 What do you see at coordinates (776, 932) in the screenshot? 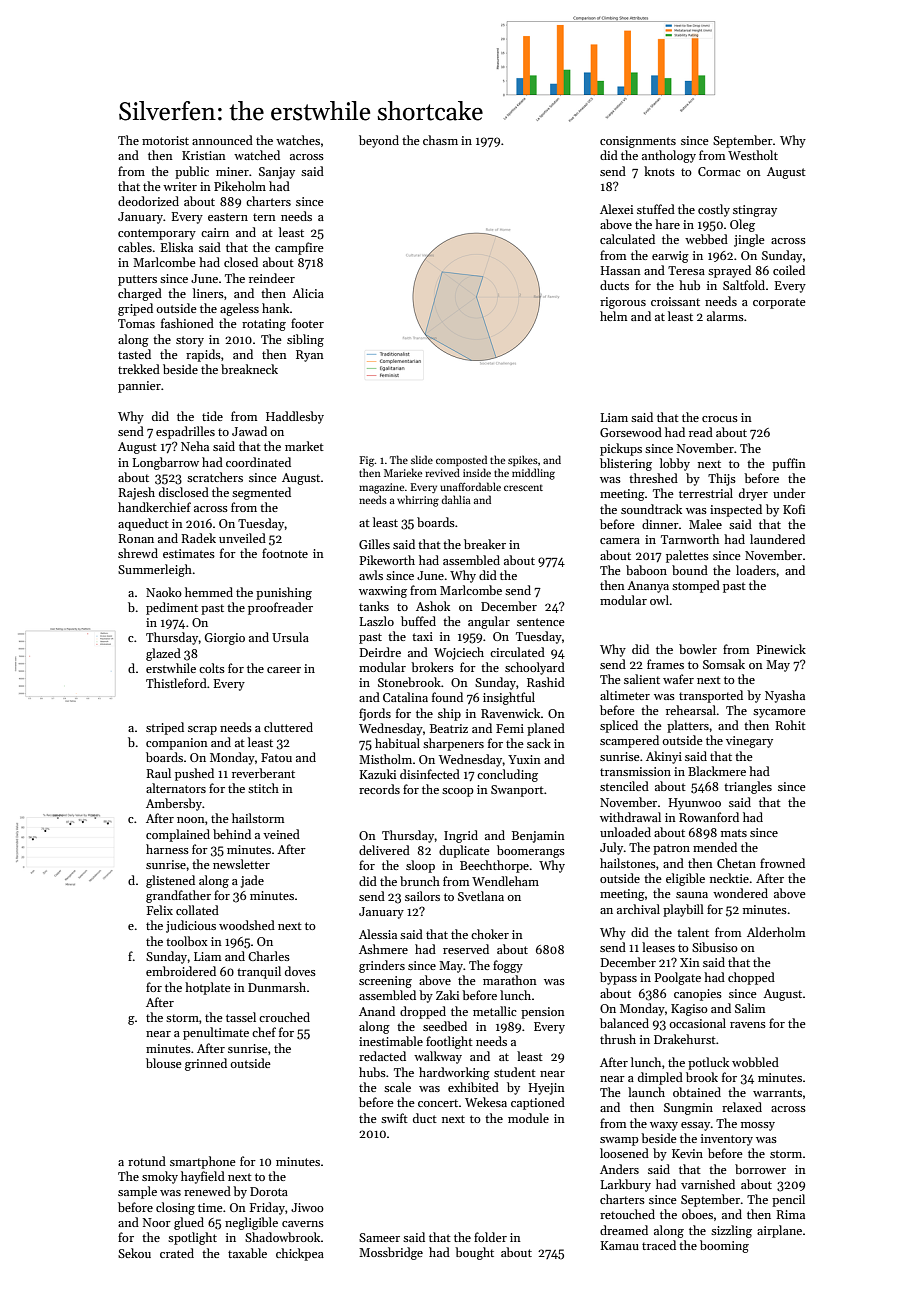
I see `Alderholm` at bounding box center [776, 932].
